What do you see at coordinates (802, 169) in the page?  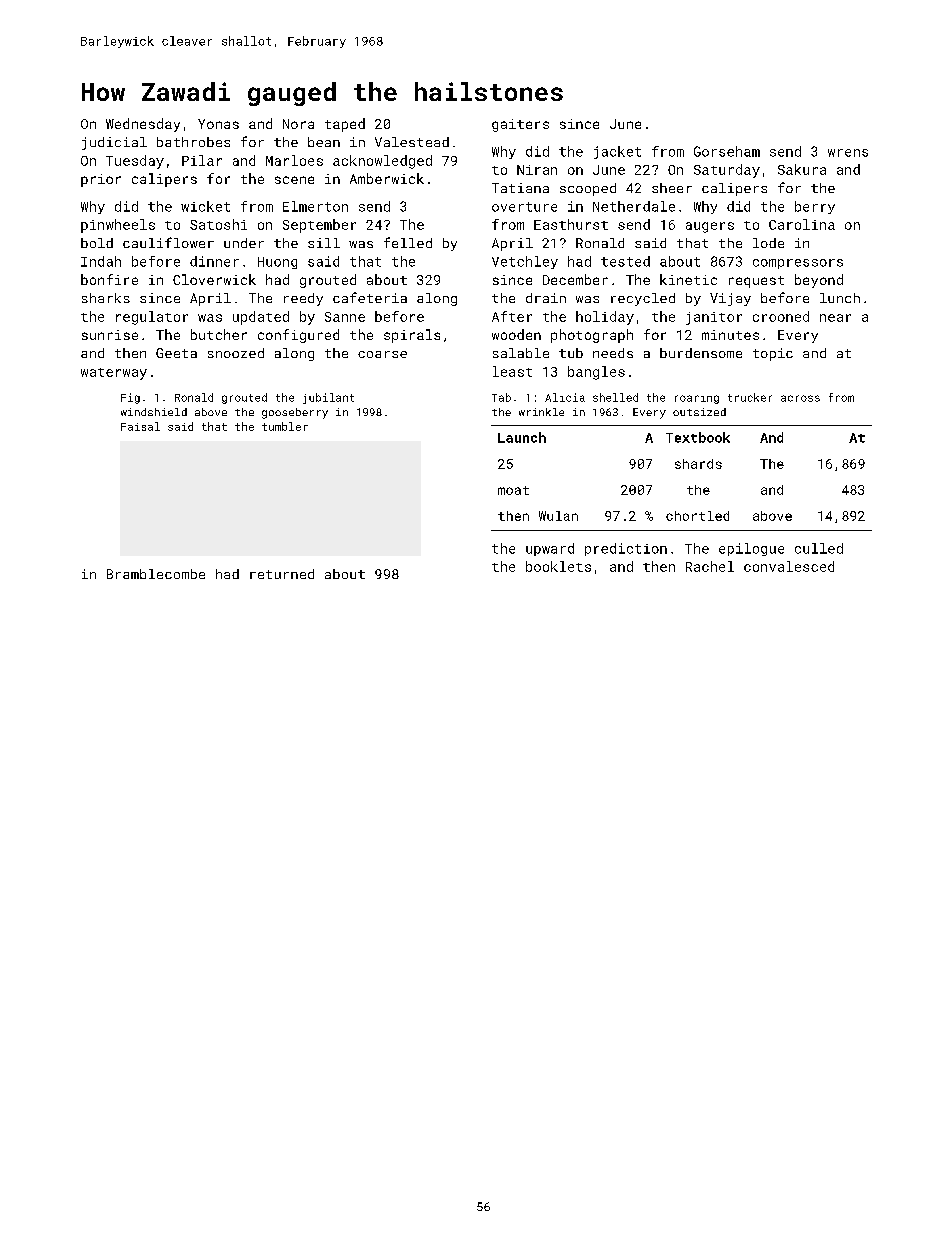 I see `Sakura` at bounding box center [802, 169].
